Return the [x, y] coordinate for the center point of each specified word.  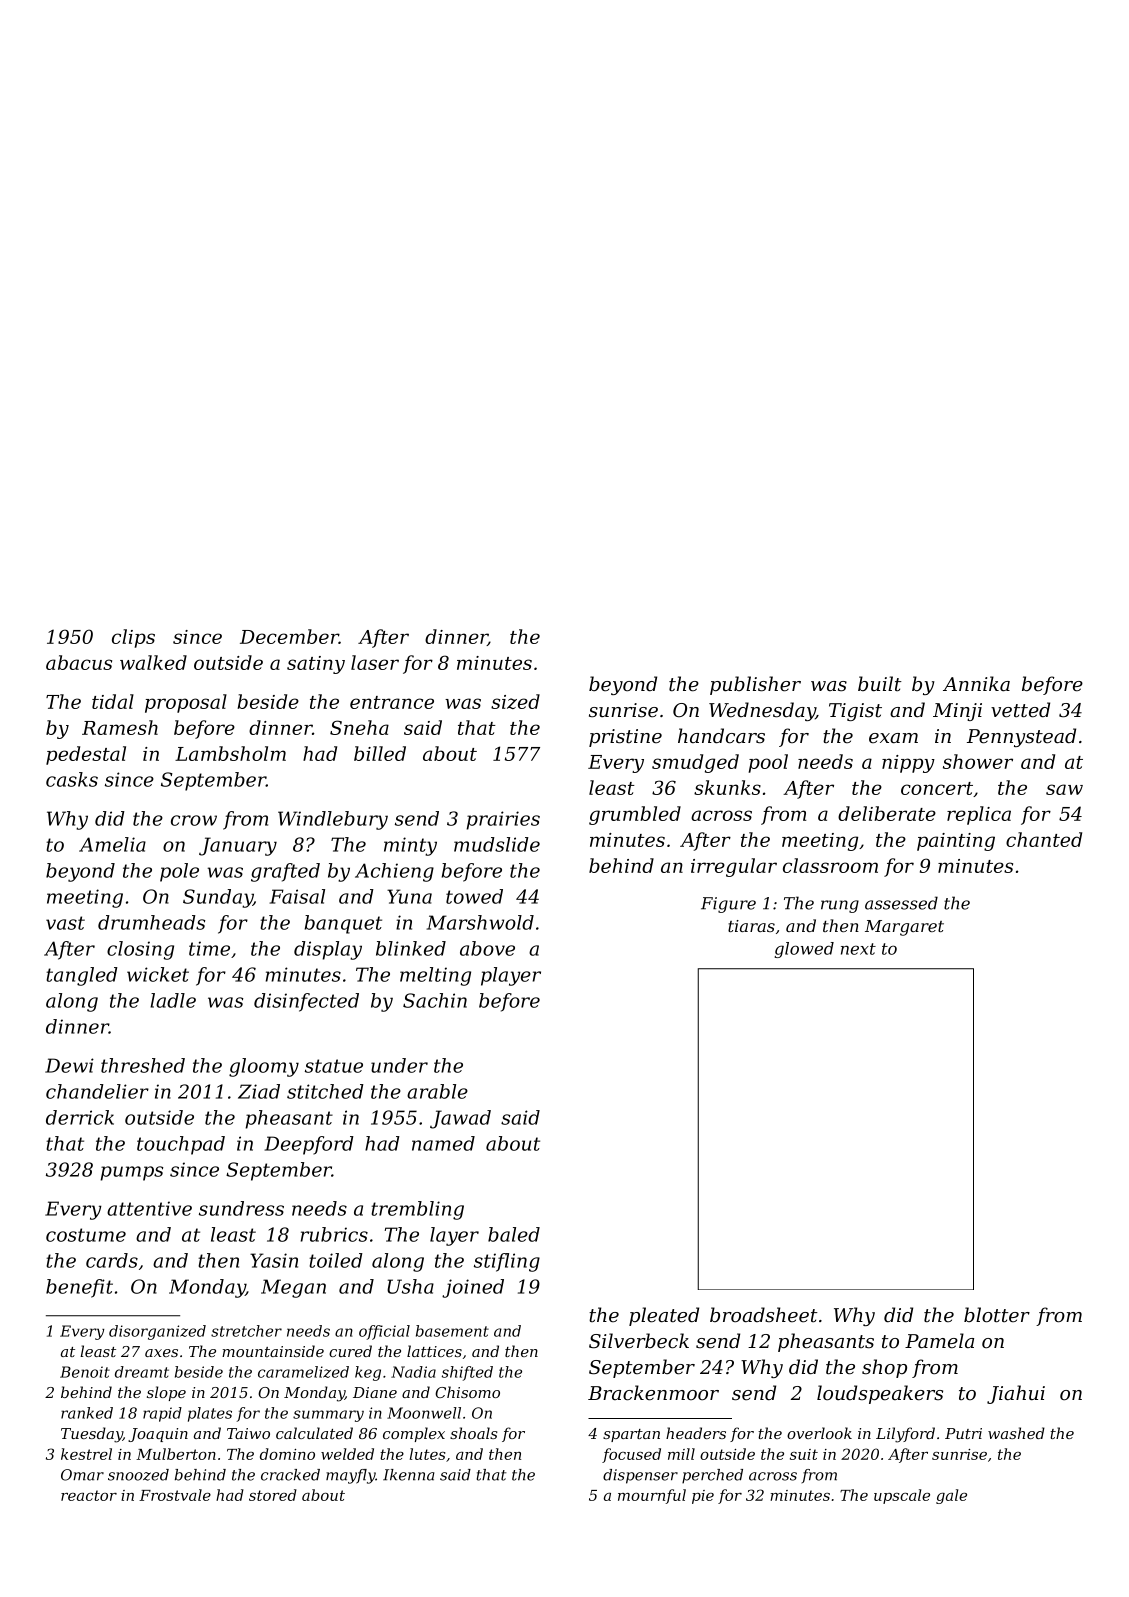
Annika [976, 684]
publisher [755, 685]
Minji [957, 712]
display [328, 950]
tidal [113, 701]
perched [712, 1476]
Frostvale [175, 1495]
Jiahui [1016, 1394]
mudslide [497, 844]
